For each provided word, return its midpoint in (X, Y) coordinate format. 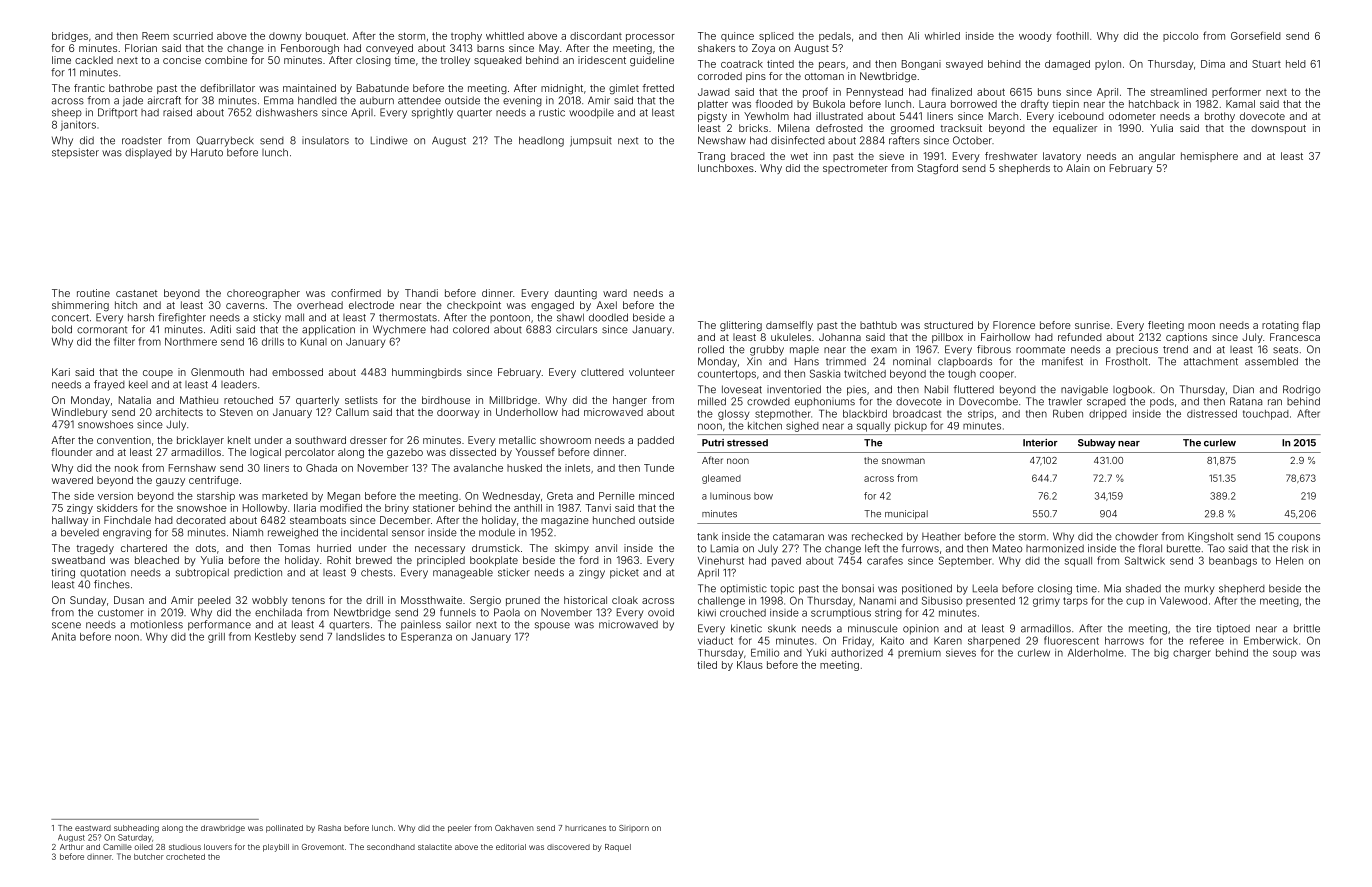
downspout (1278, 129)
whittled (505, 36)
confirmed (356, 293)
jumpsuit (591, 141)
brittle (1307, 628)
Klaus (750, 665)
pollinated (284, 829)
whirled (942, 36)
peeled (214, 601)
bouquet (326, 37)
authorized (857, 653)
